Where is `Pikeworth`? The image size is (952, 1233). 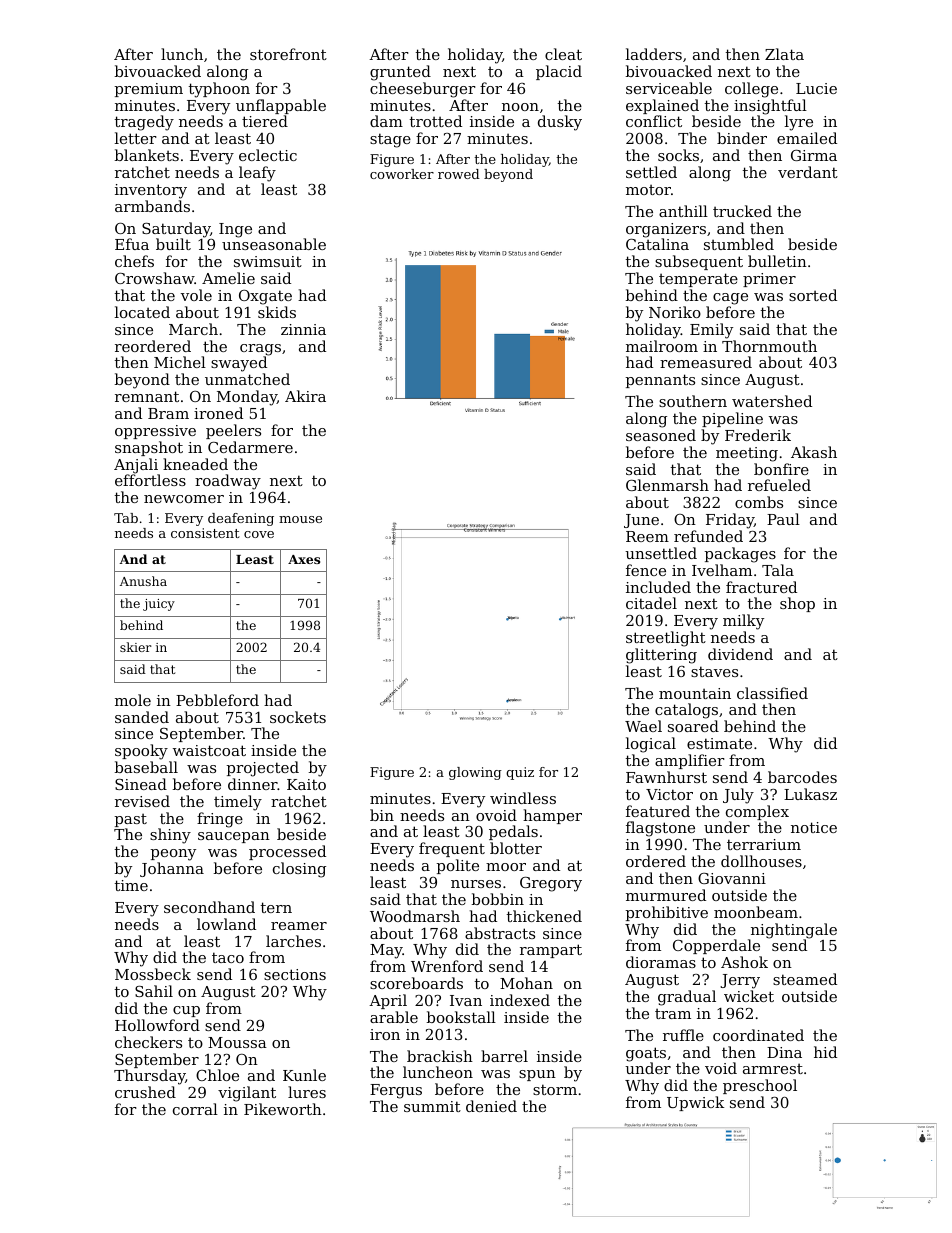
Pikeworth is located at coordinates (283, 1109).
